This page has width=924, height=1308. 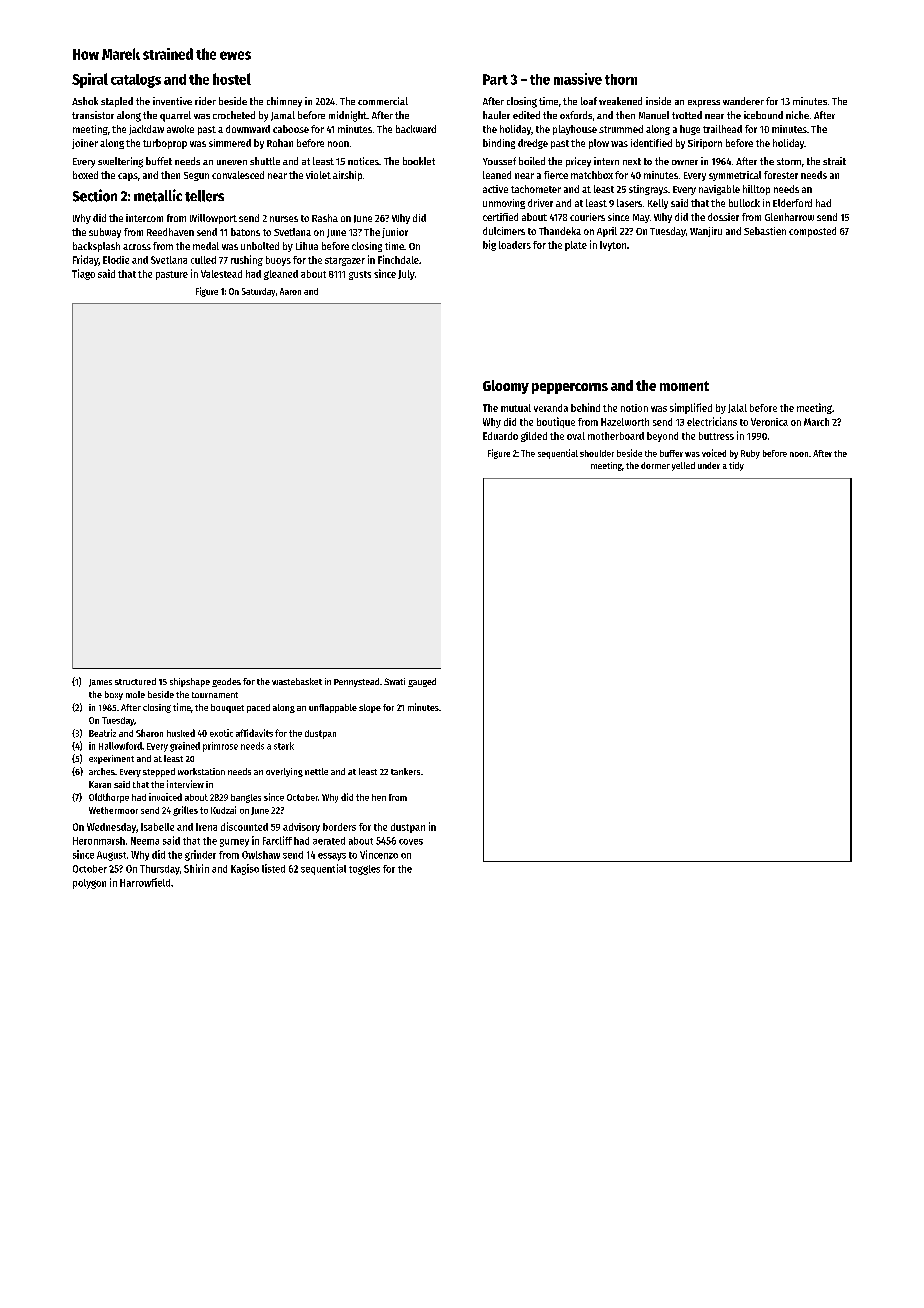 I want to click on Spiral, so click(x=90, y=80).
